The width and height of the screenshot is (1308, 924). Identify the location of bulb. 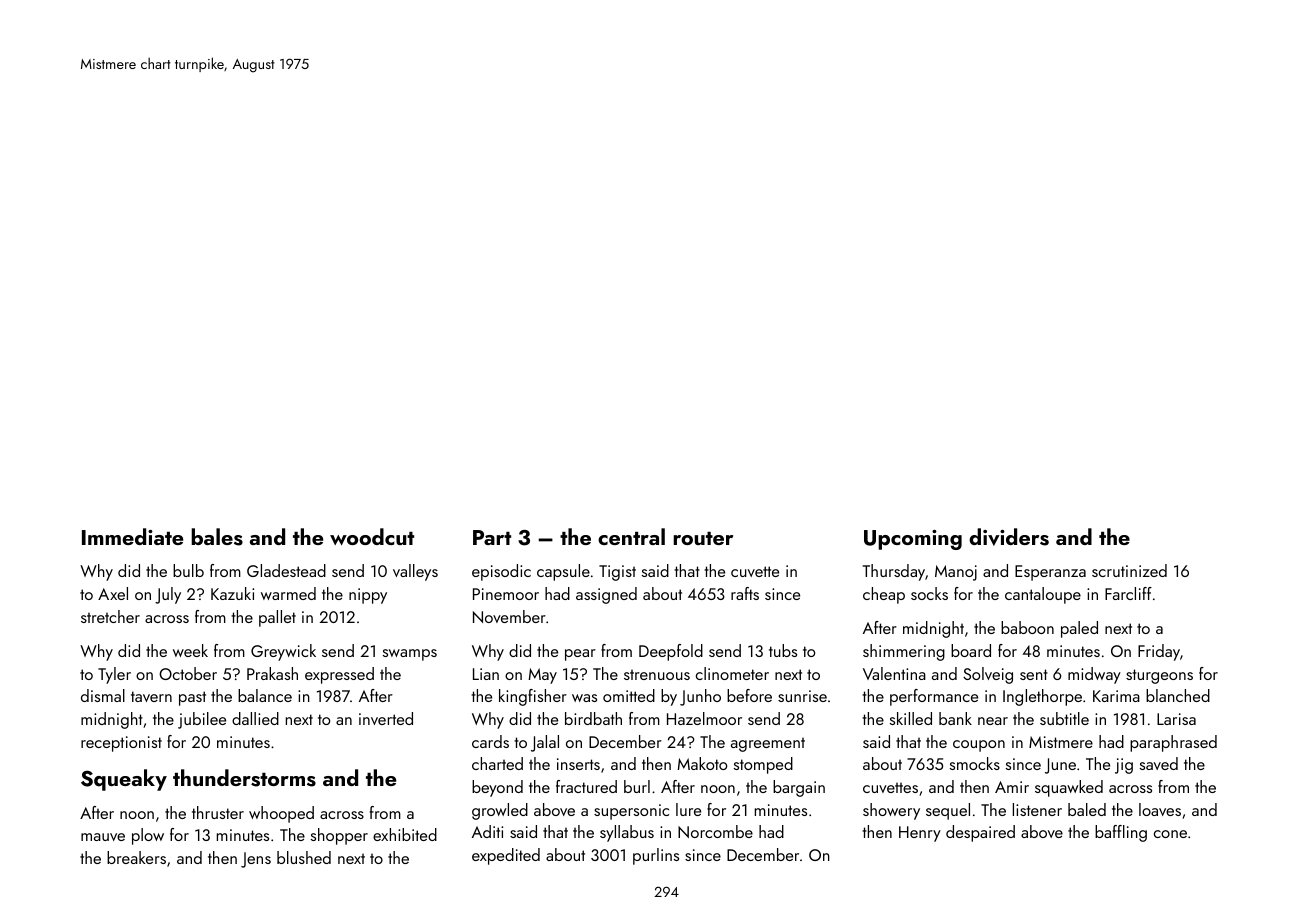
(188, 570).
